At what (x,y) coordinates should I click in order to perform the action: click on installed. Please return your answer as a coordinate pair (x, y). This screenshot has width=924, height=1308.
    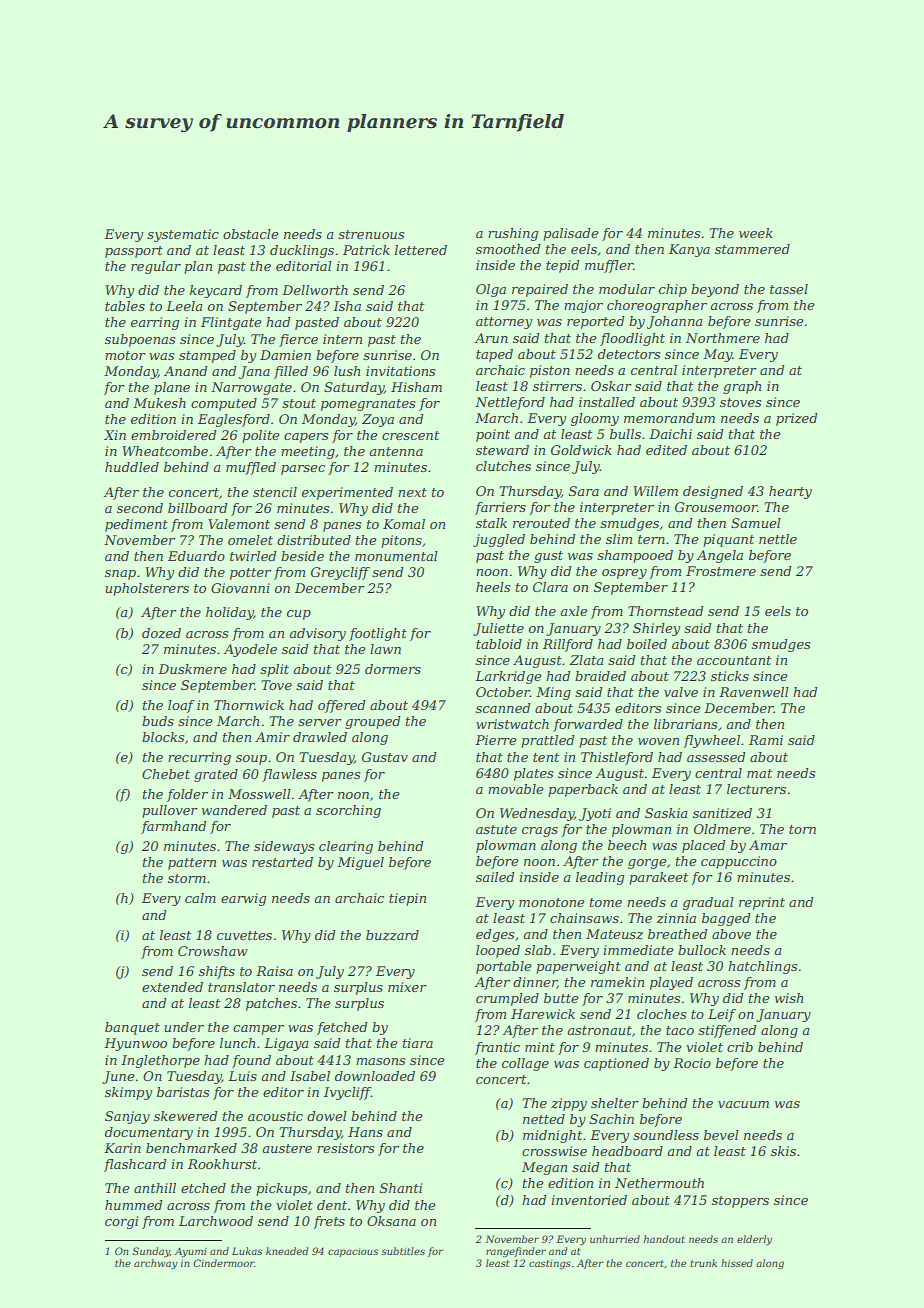
    Looking at the image, I should click on (607, 402).
